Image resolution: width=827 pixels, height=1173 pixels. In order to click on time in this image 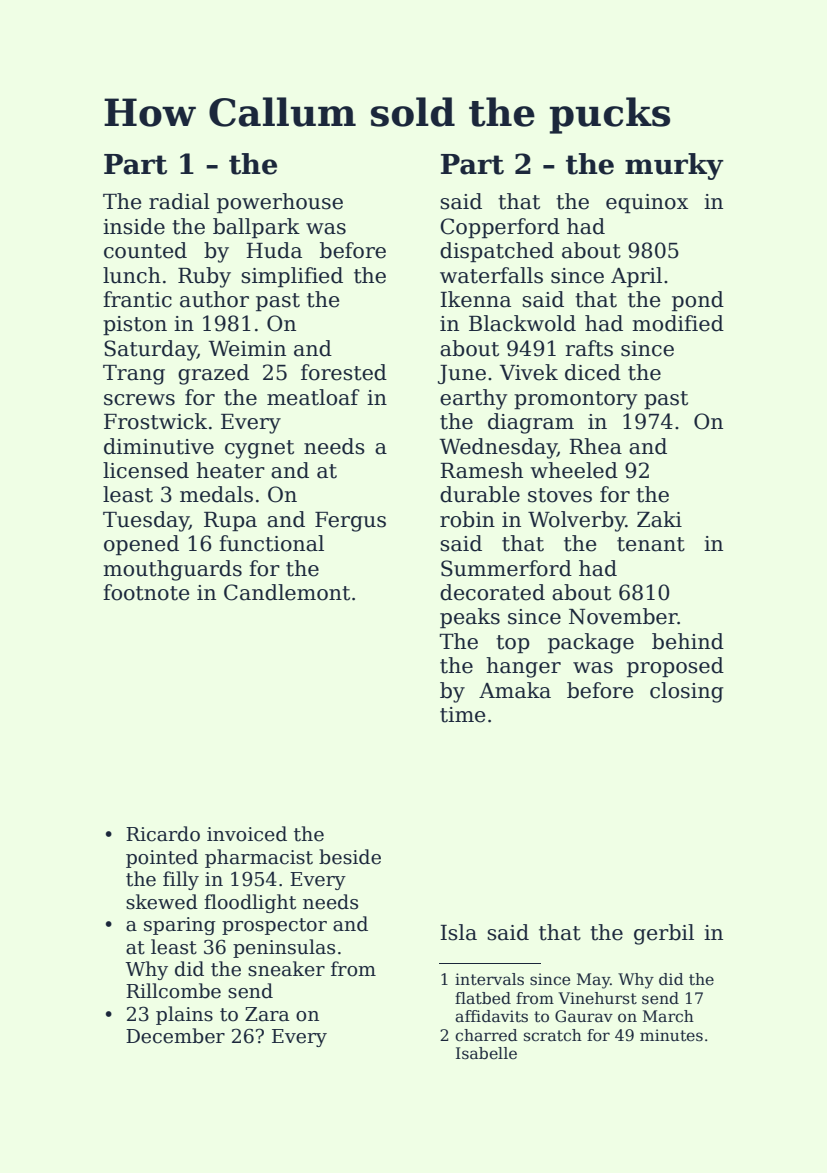, I will do `click(462, 715)`.
